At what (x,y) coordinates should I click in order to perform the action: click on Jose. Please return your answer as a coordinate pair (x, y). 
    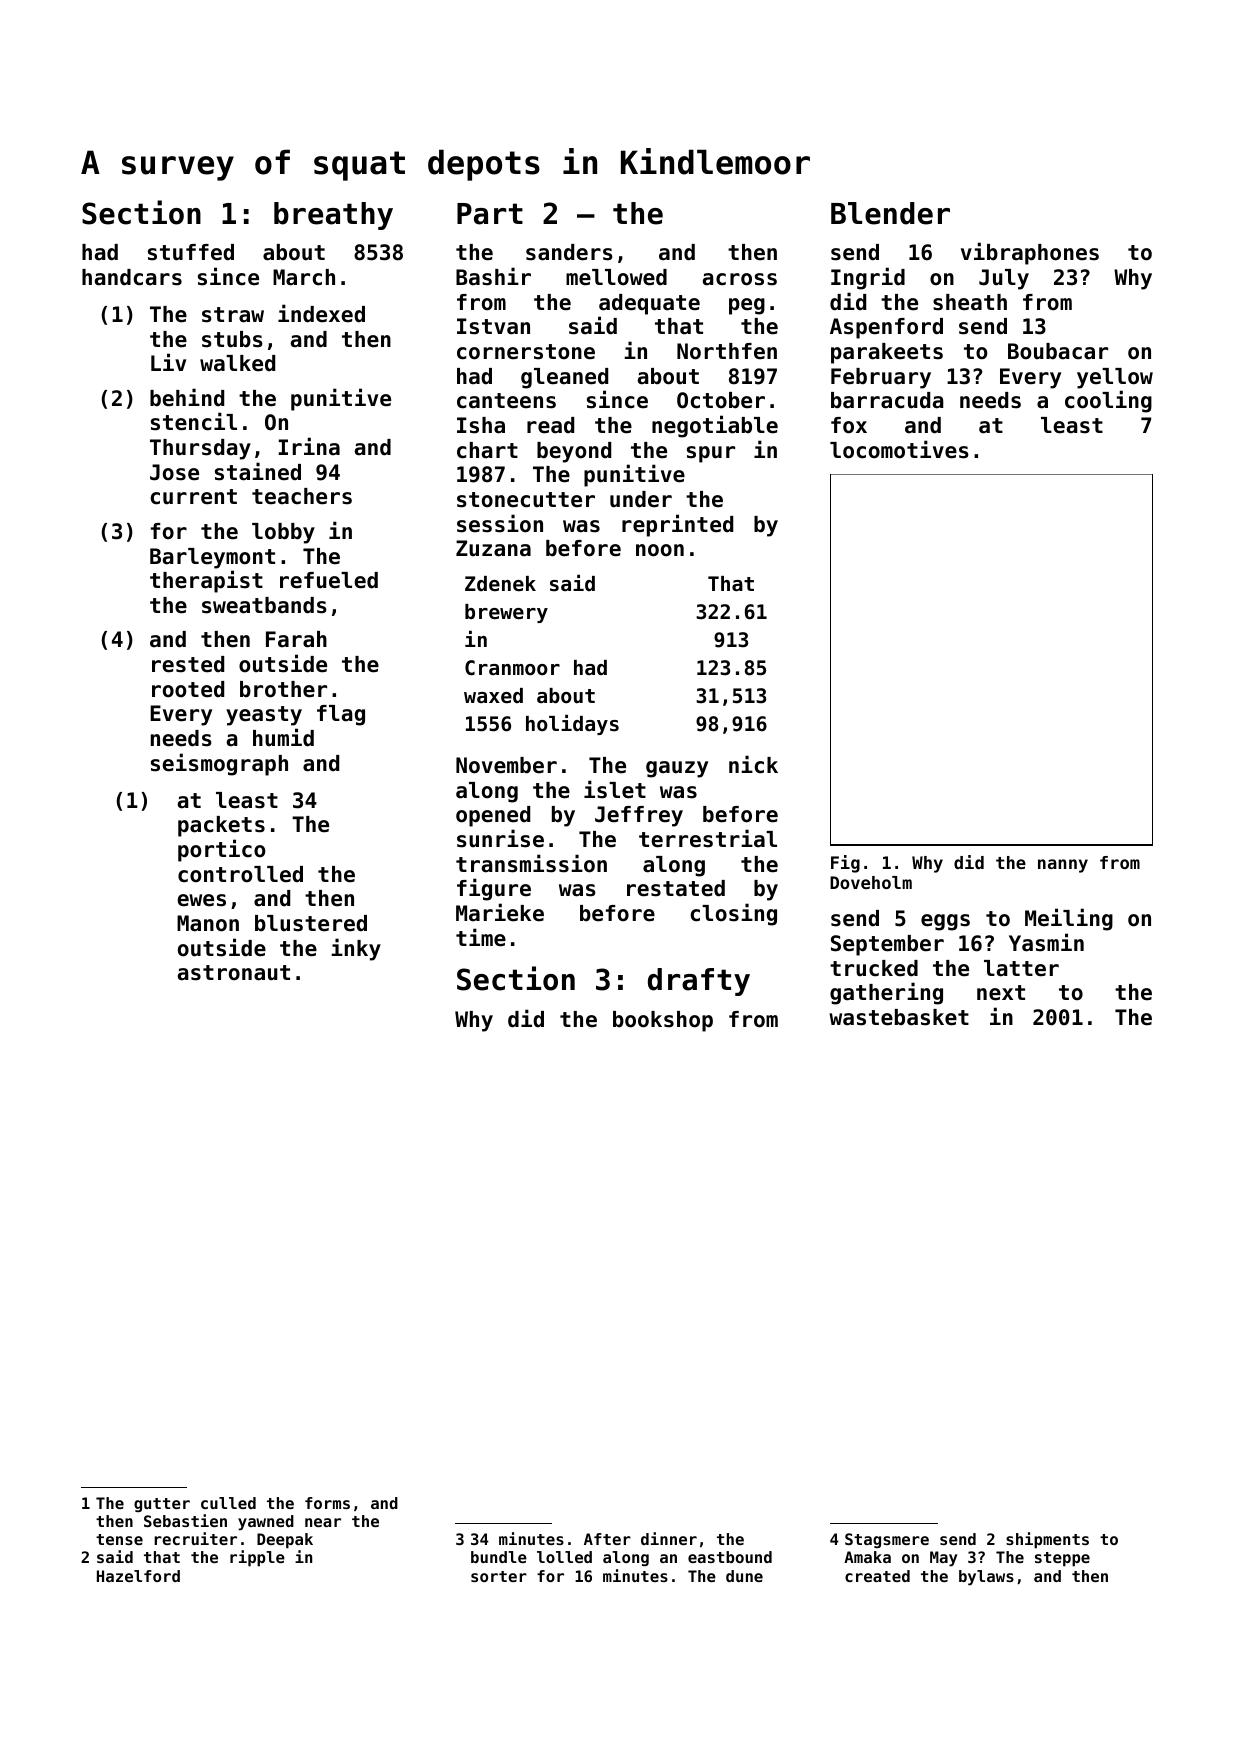
    Looking at the image, I should click on (174, 472).
